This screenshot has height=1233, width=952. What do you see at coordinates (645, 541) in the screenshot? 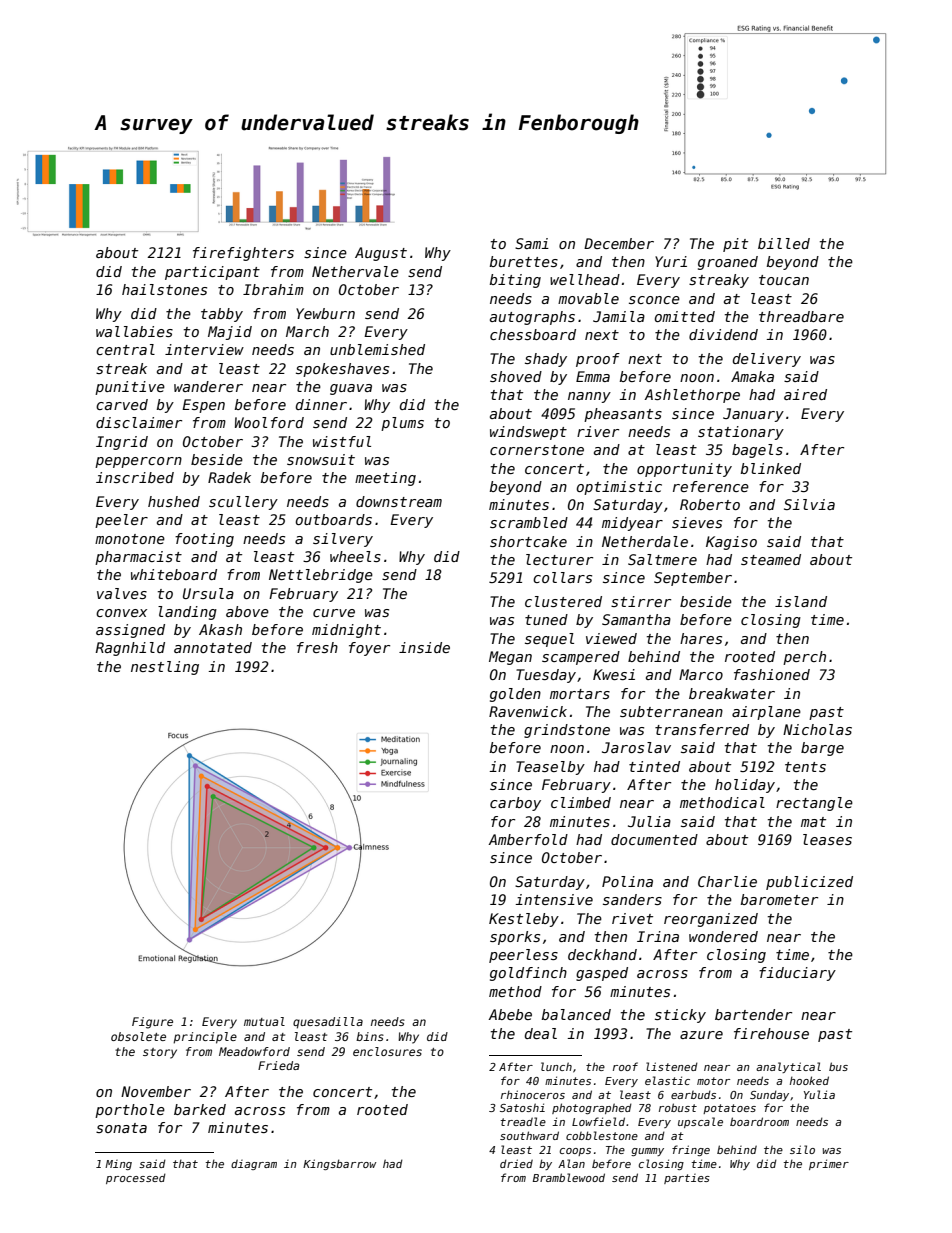
I see `Netherdale` at bounding box center [645, 541].
